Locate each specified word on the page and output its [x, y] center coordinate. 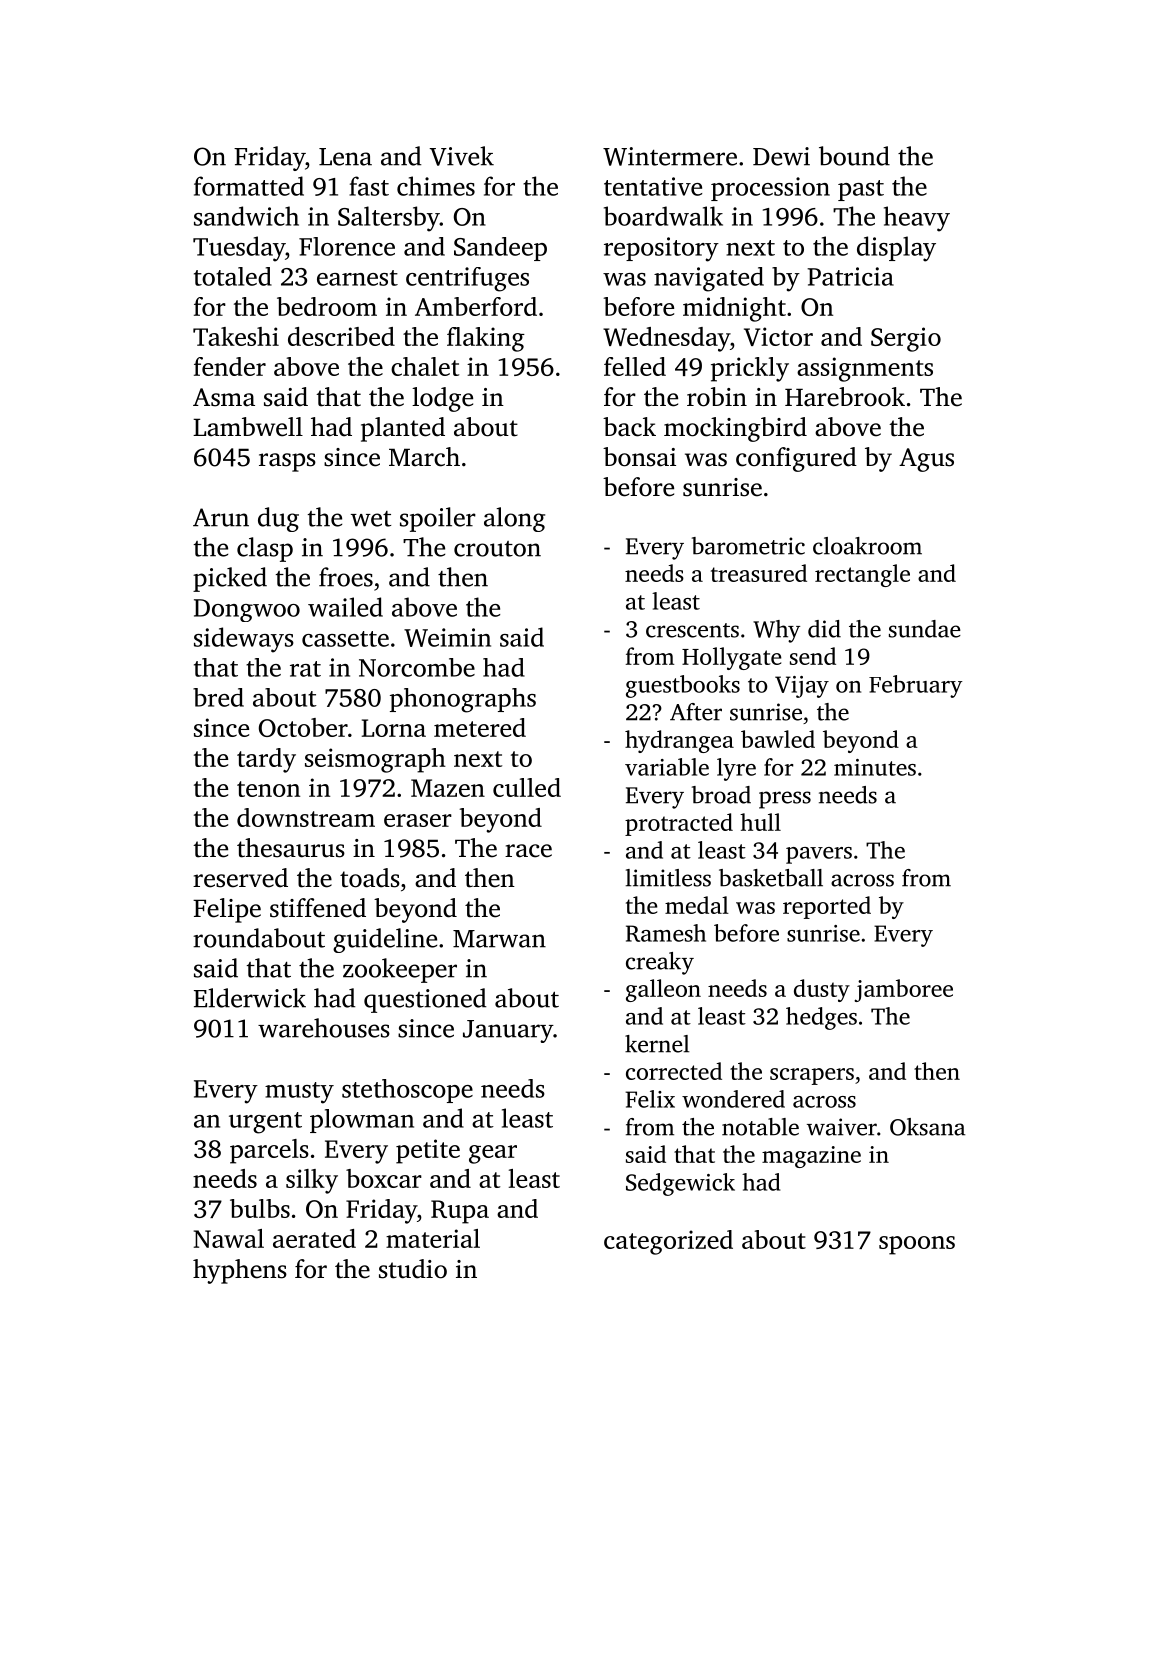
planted [403, 429]
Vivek [461, 156]
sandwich [246, 216]
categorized [668, 1242]
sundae [925, 629]
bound [854, 156]
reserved [240, 878]
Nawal [229, 1238]
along [514, 519]
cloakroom [867, 546]
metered [480, 727]
